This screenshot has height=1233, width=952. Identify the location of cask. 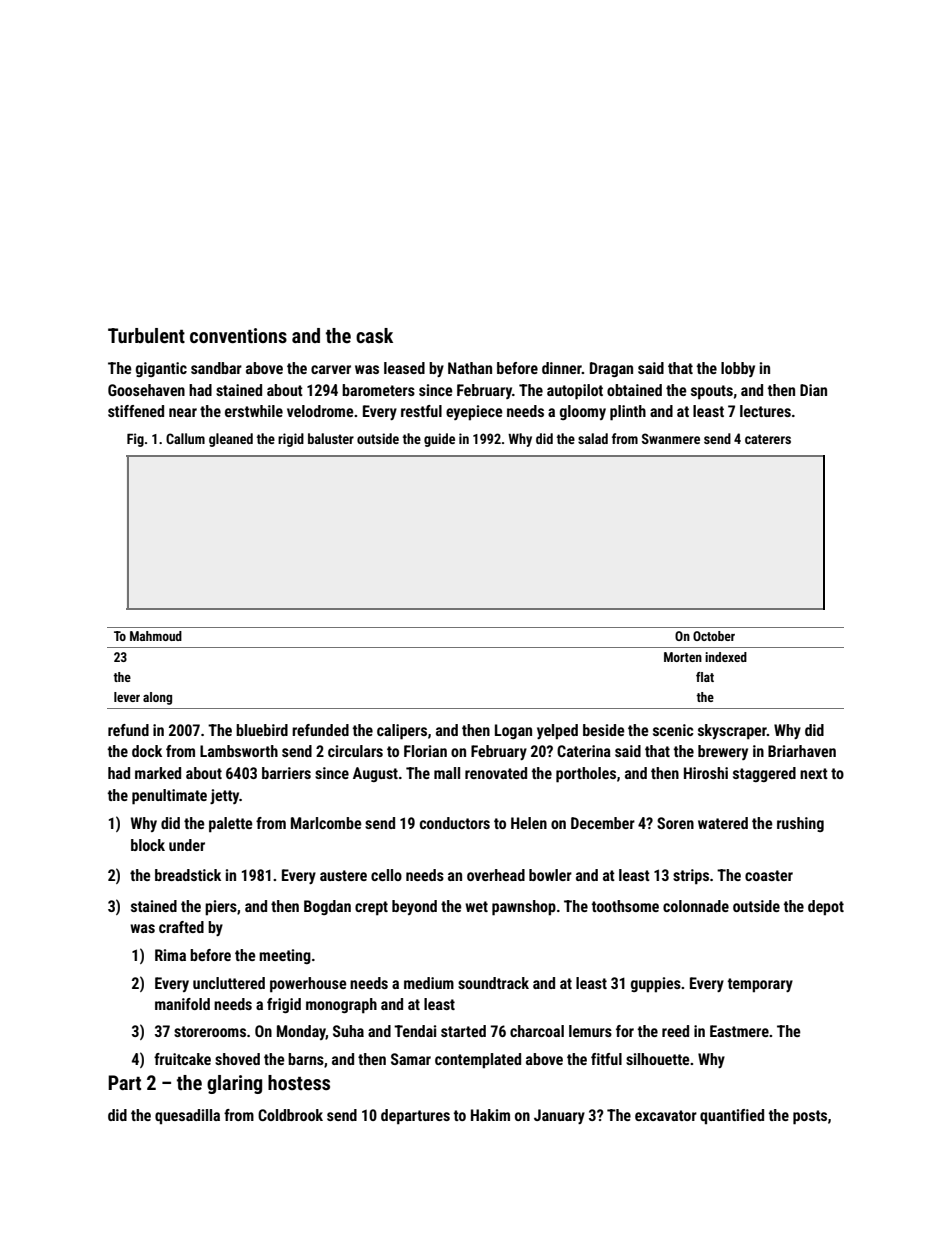
(374, 335).
